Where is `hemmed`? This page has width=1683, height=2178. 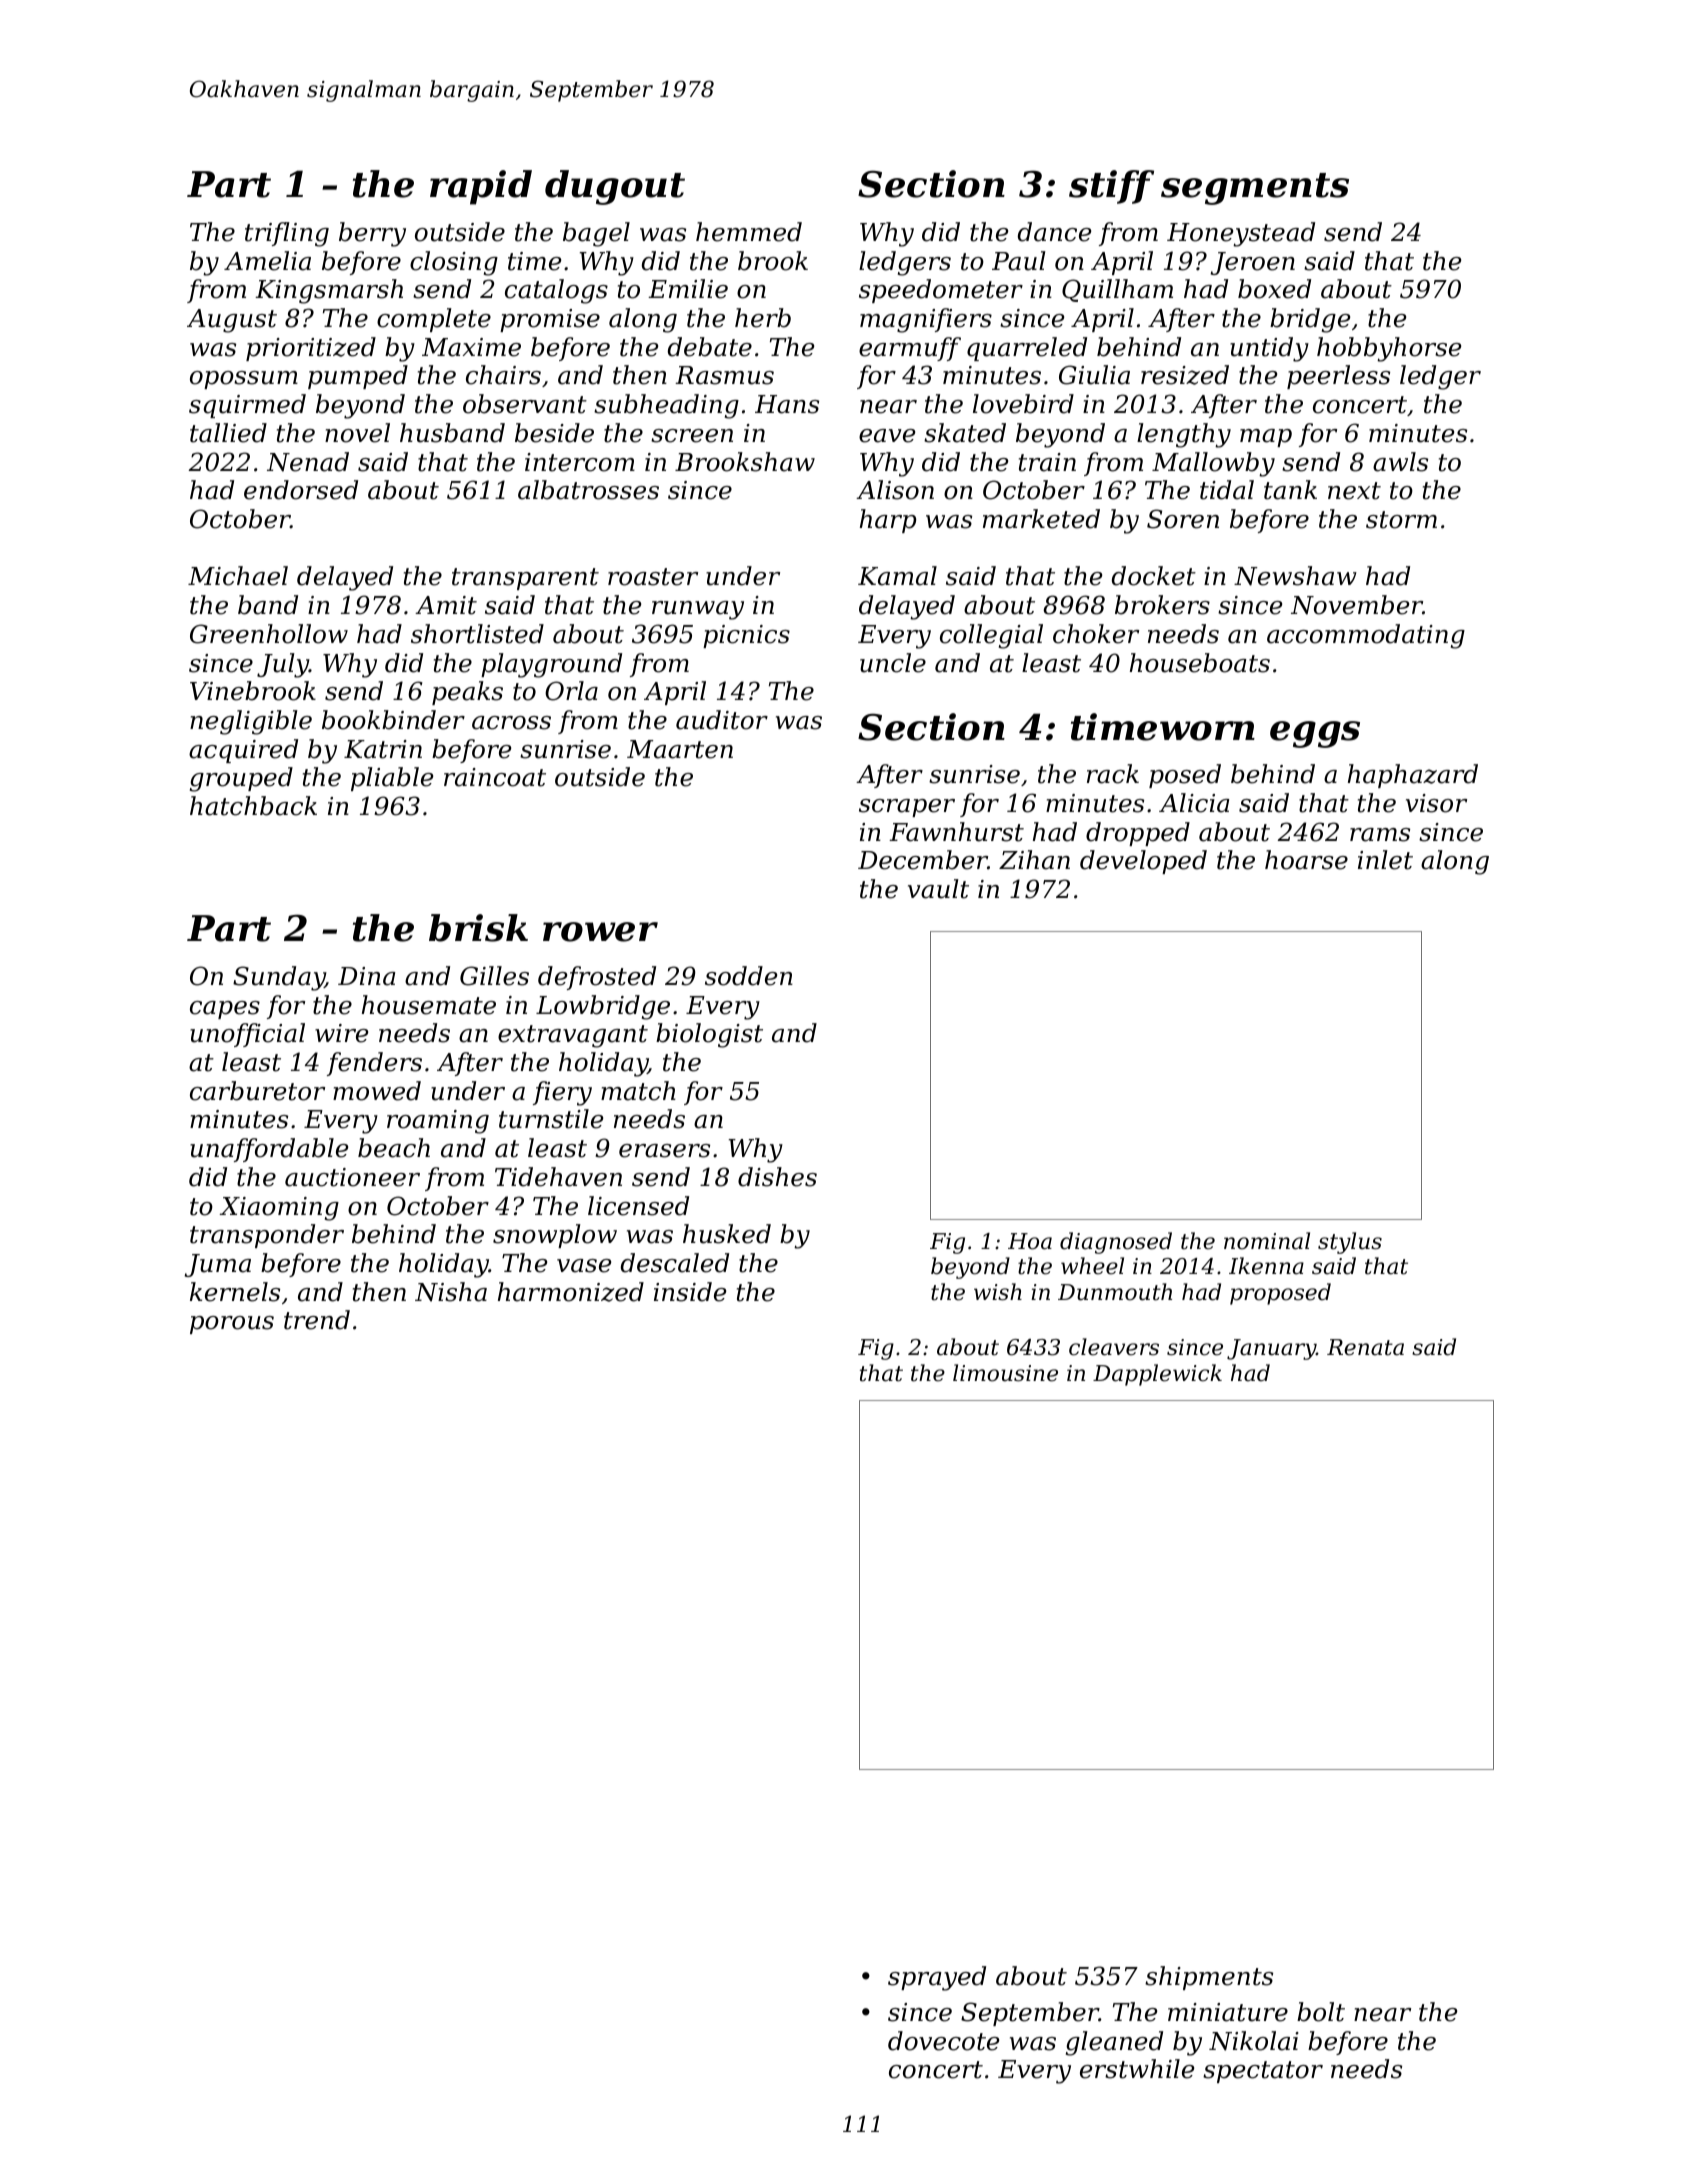
hemmed is located at coordinates (749, 232).
